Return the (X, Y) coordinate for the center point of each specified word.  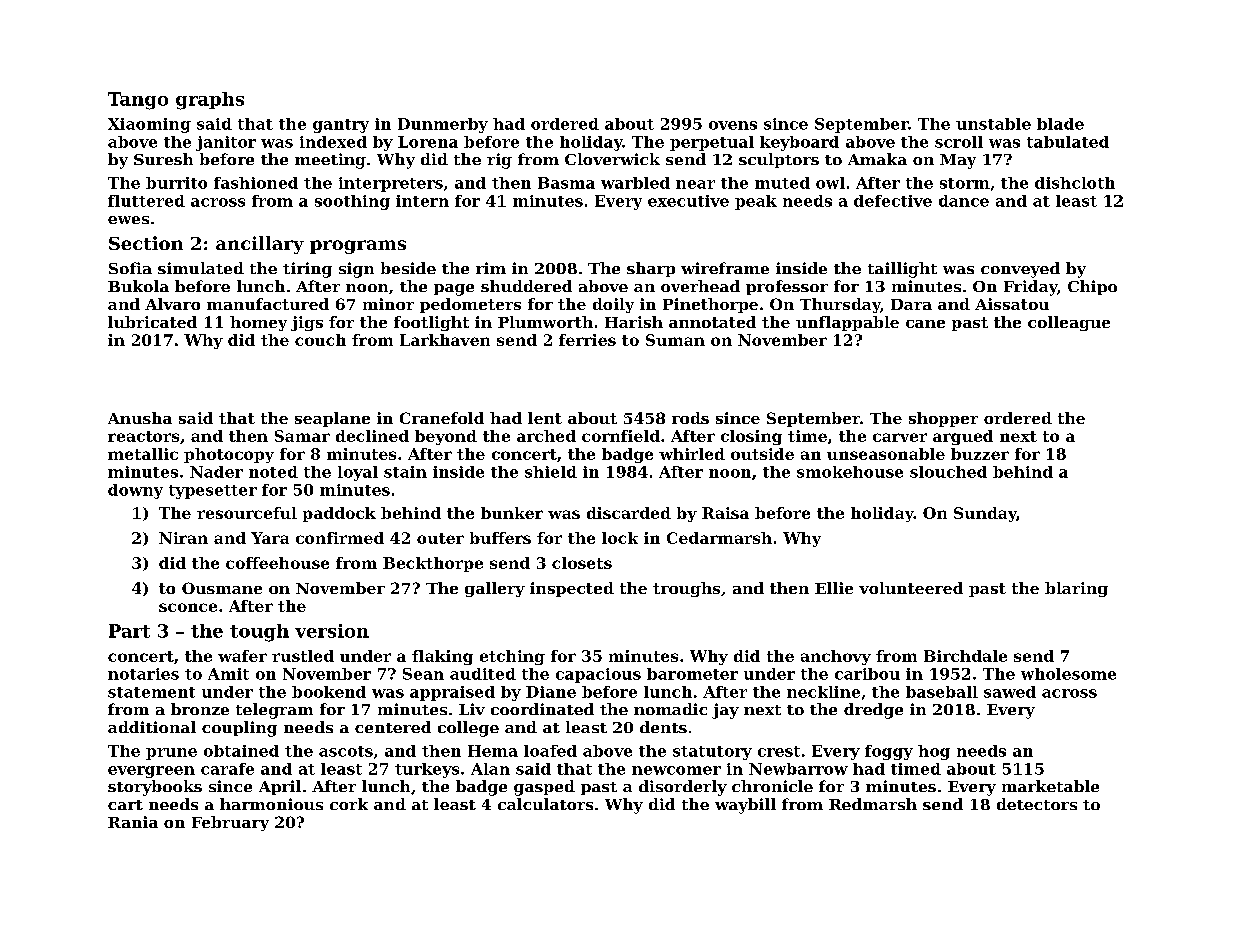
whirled (692, 454)
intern (422, 201)
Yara (270, 538)
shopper (943, 419)
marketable (1050, 786)
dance (964, 201)
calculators (545, 804)
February (230, 823)
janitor (226, 143)
